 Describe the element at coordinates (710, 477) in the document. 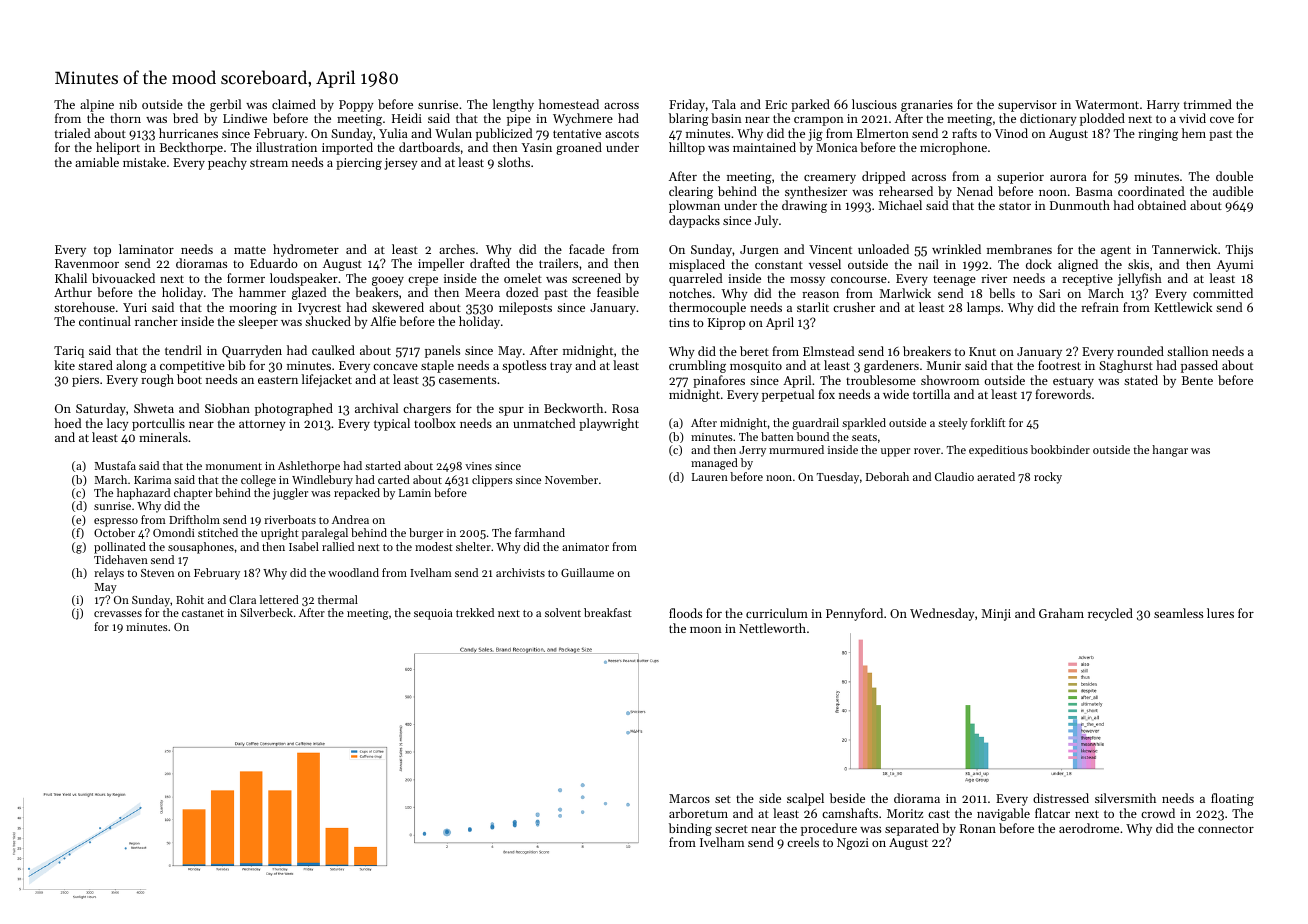

I see `Lauren` at that location.
